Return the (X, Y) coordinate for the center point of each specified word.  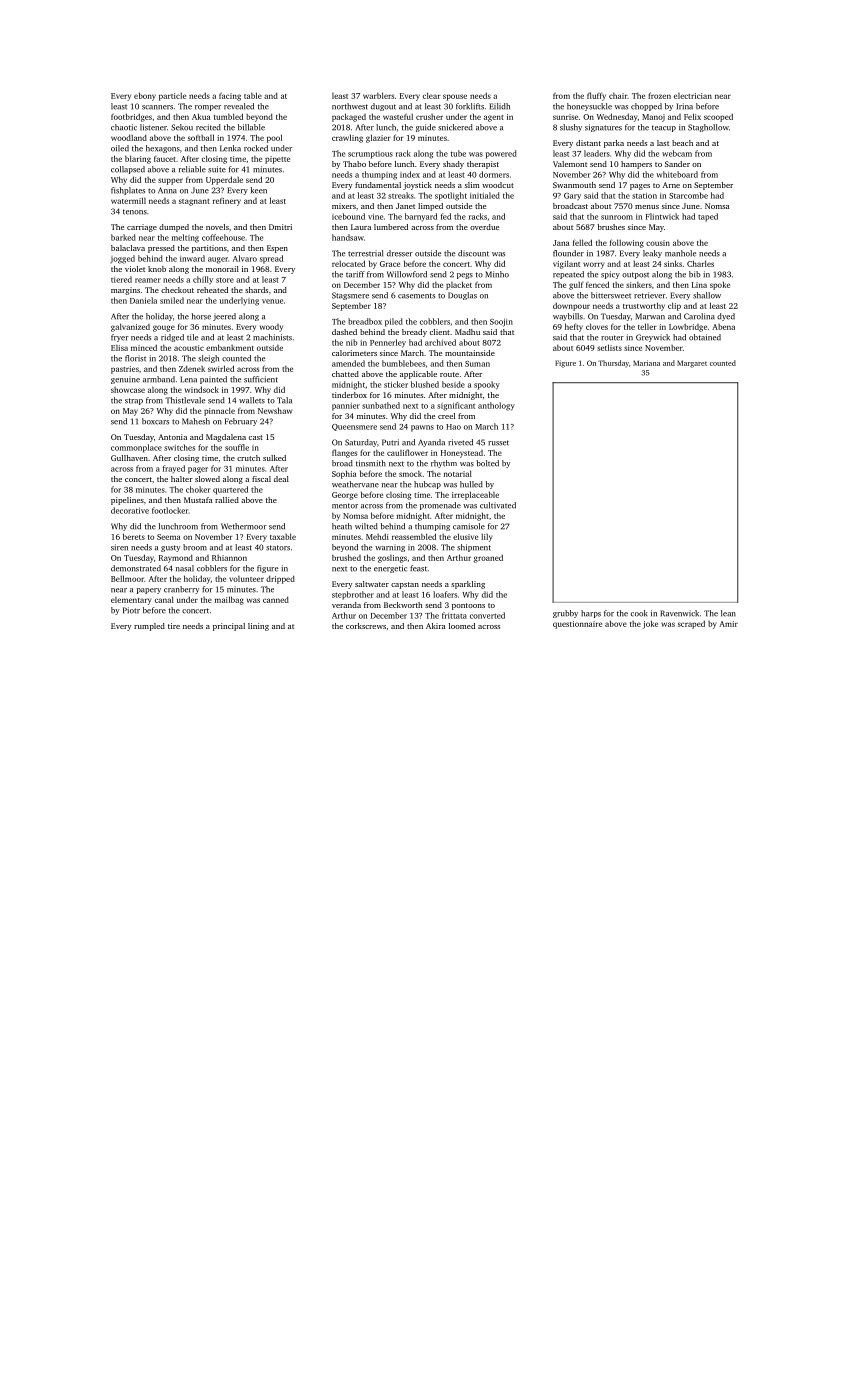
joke (650, 624)
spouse (455, 97)
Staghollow (708, 128)
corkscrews (366, 626)
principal (229, 627)
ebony (145, 96)
